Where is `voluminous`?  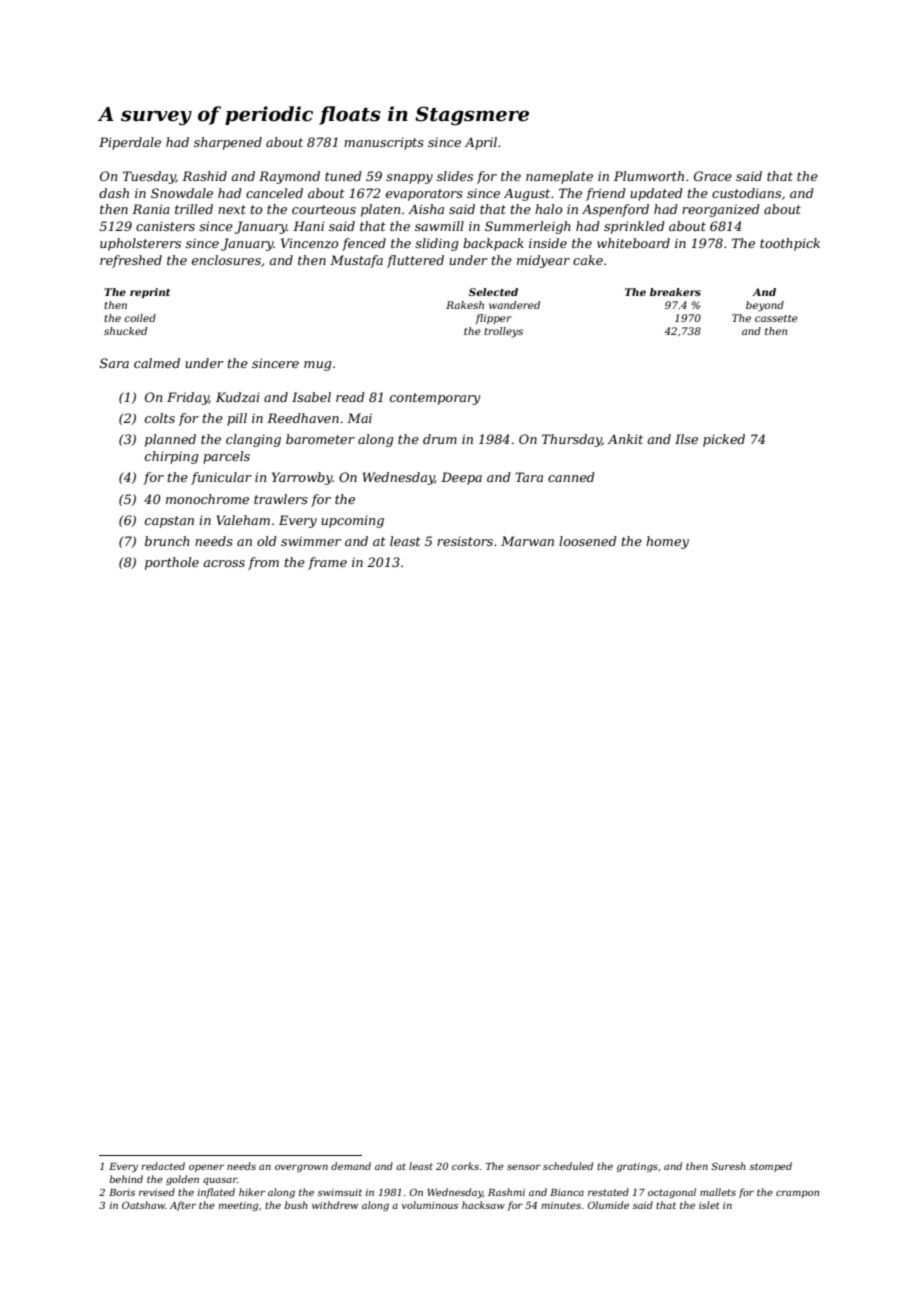
voluminous is located at coordinates (430, 1205).
